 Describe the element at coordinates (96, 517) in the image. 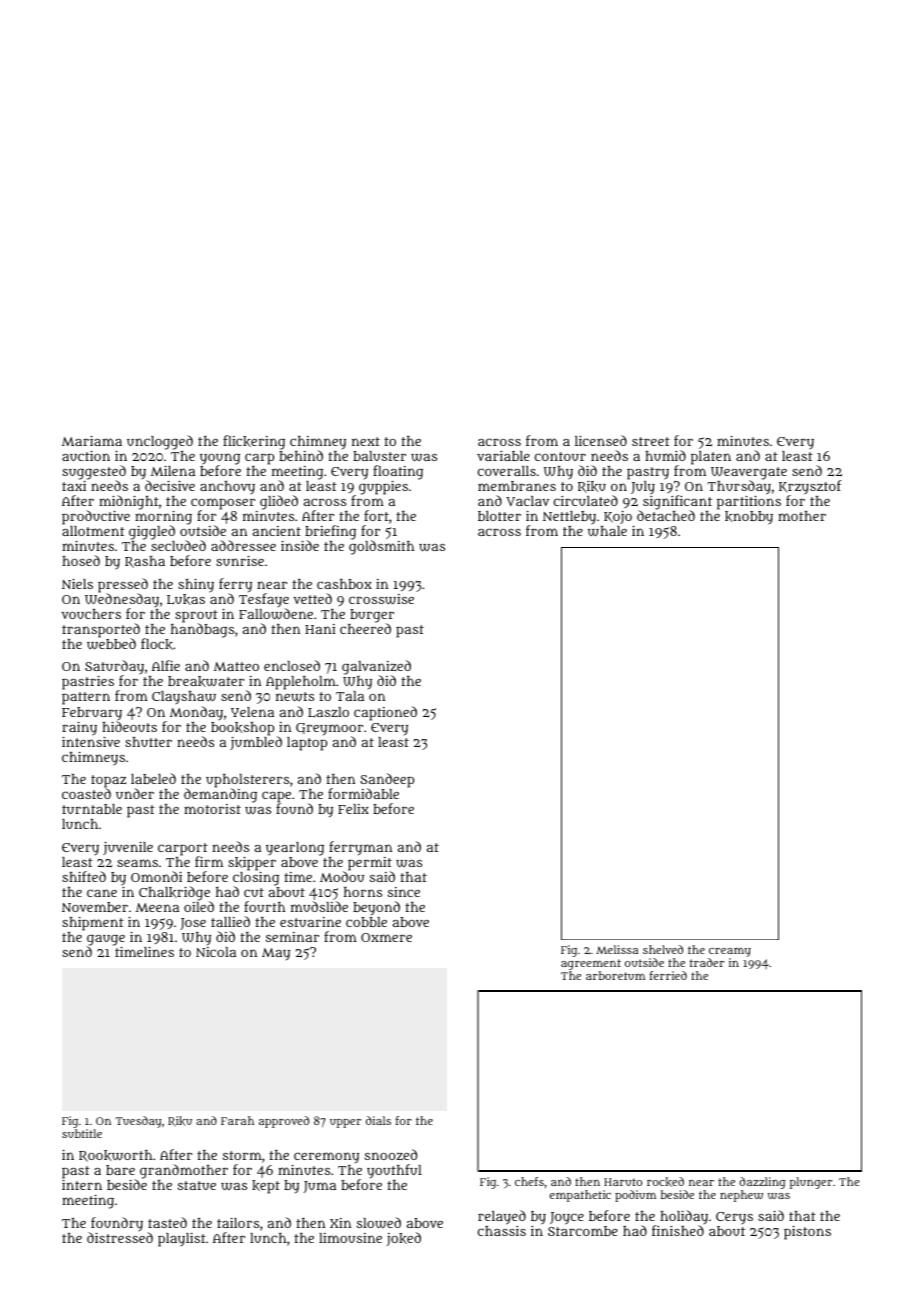

I see `productive` at that location.
